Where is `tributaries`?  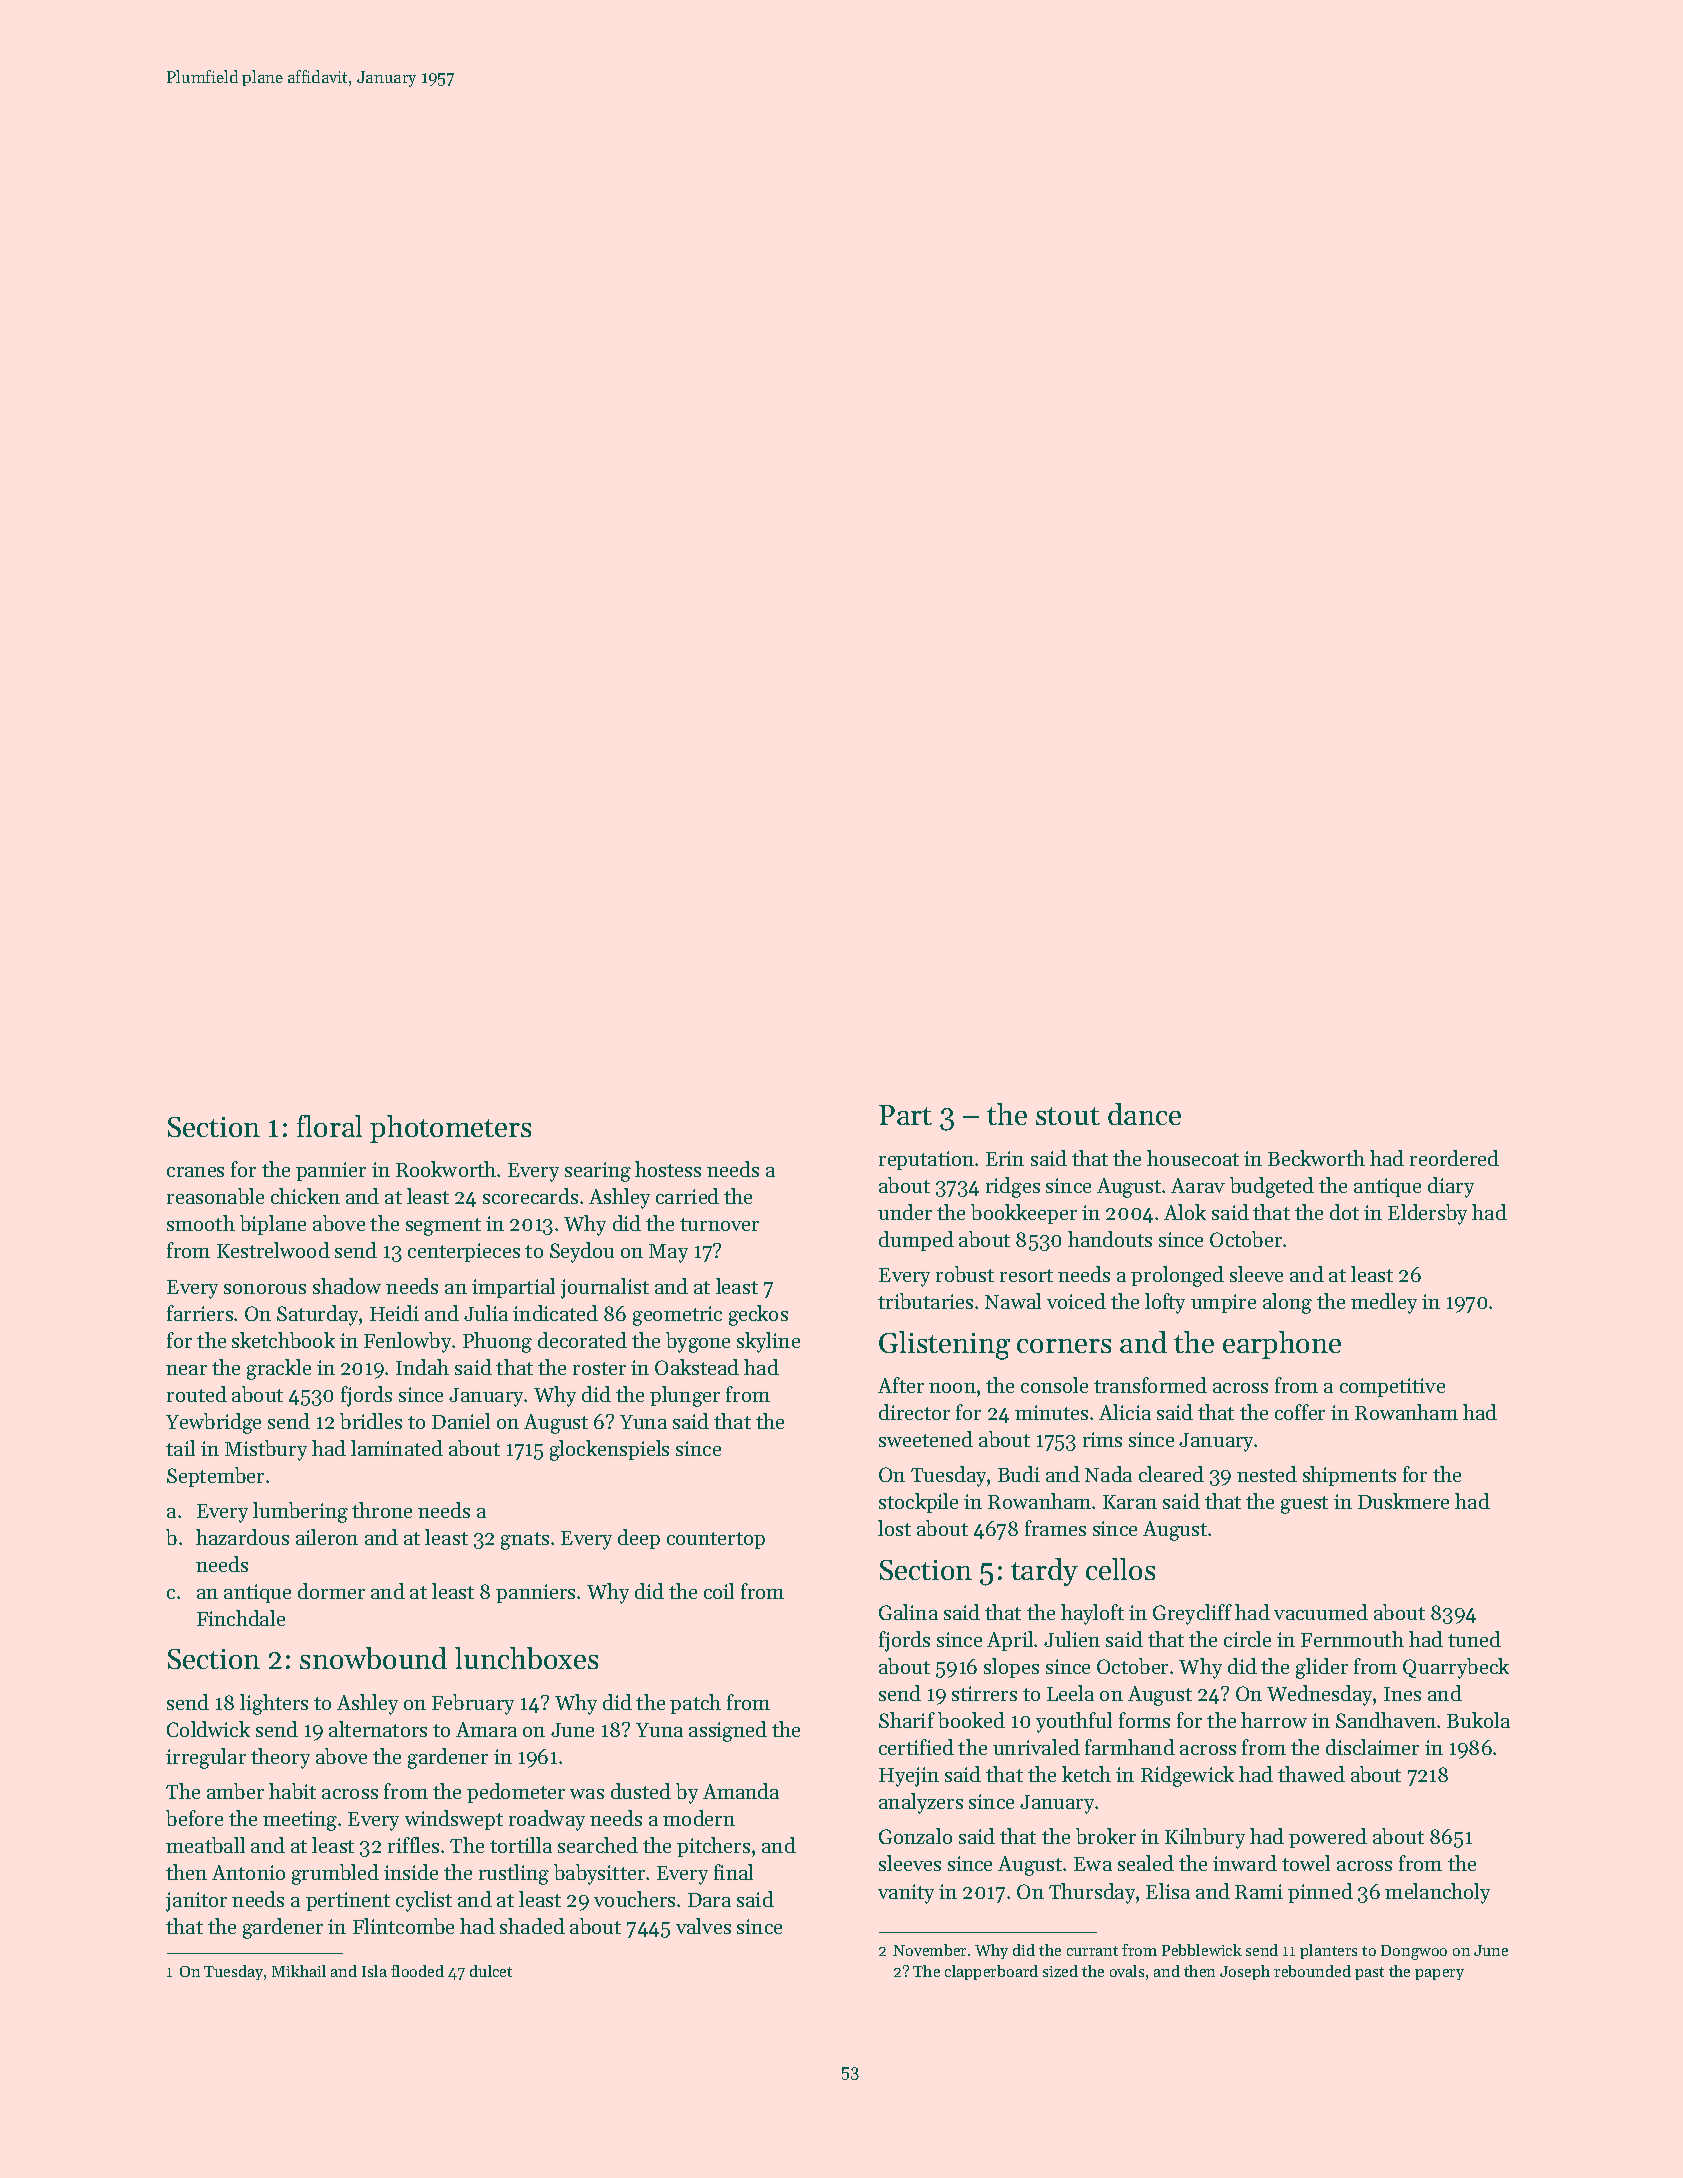
tributaries is located at coordinates (925, 1301).
